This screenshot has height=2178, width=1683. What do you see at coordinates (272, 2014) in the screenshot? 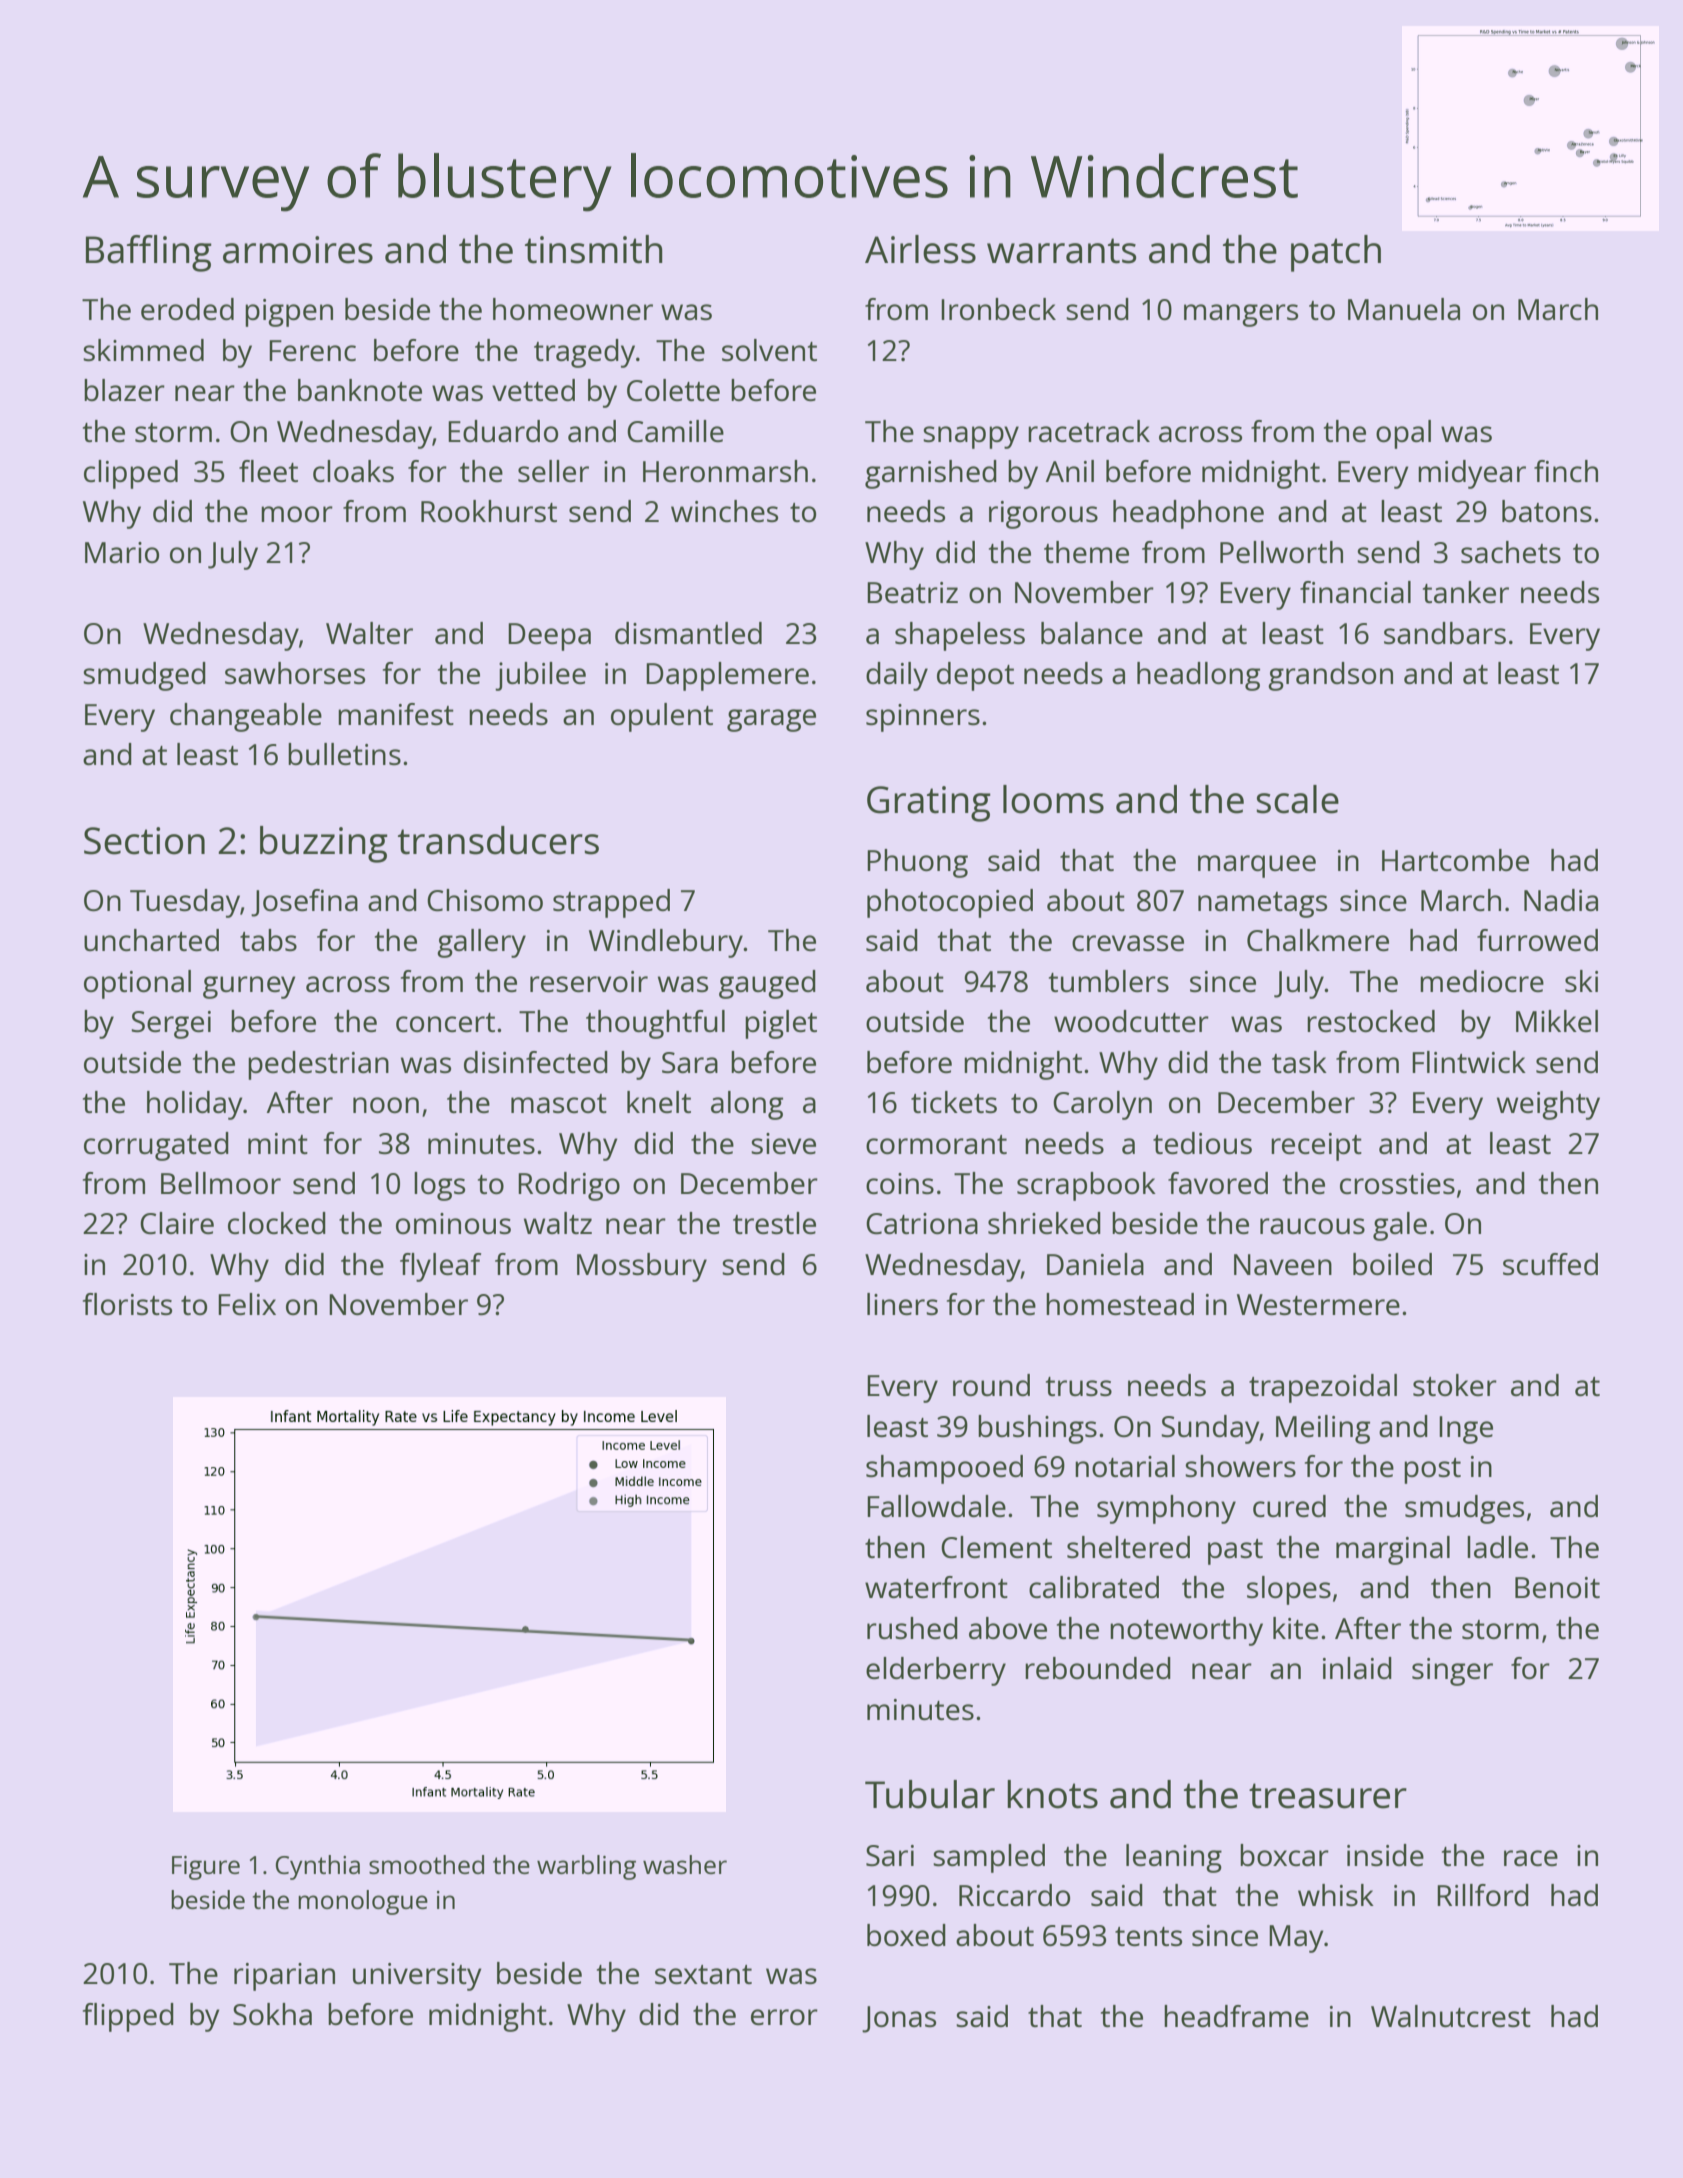
I see `Sokha` at bounding box center [272, 2014].
